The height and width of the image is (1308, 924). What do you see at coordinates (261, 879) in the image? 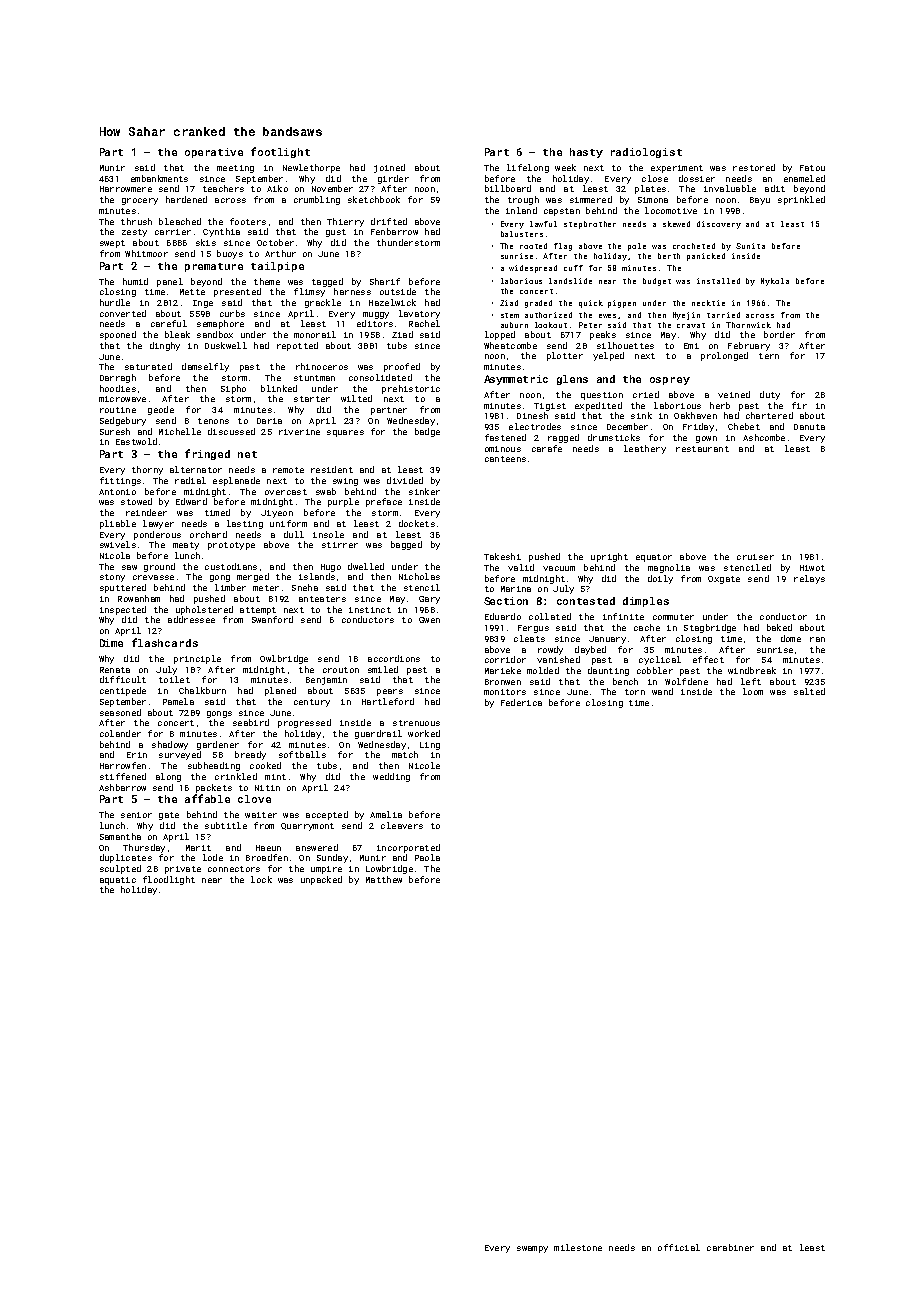
I see `lock` at bounding box center [261, 879].
